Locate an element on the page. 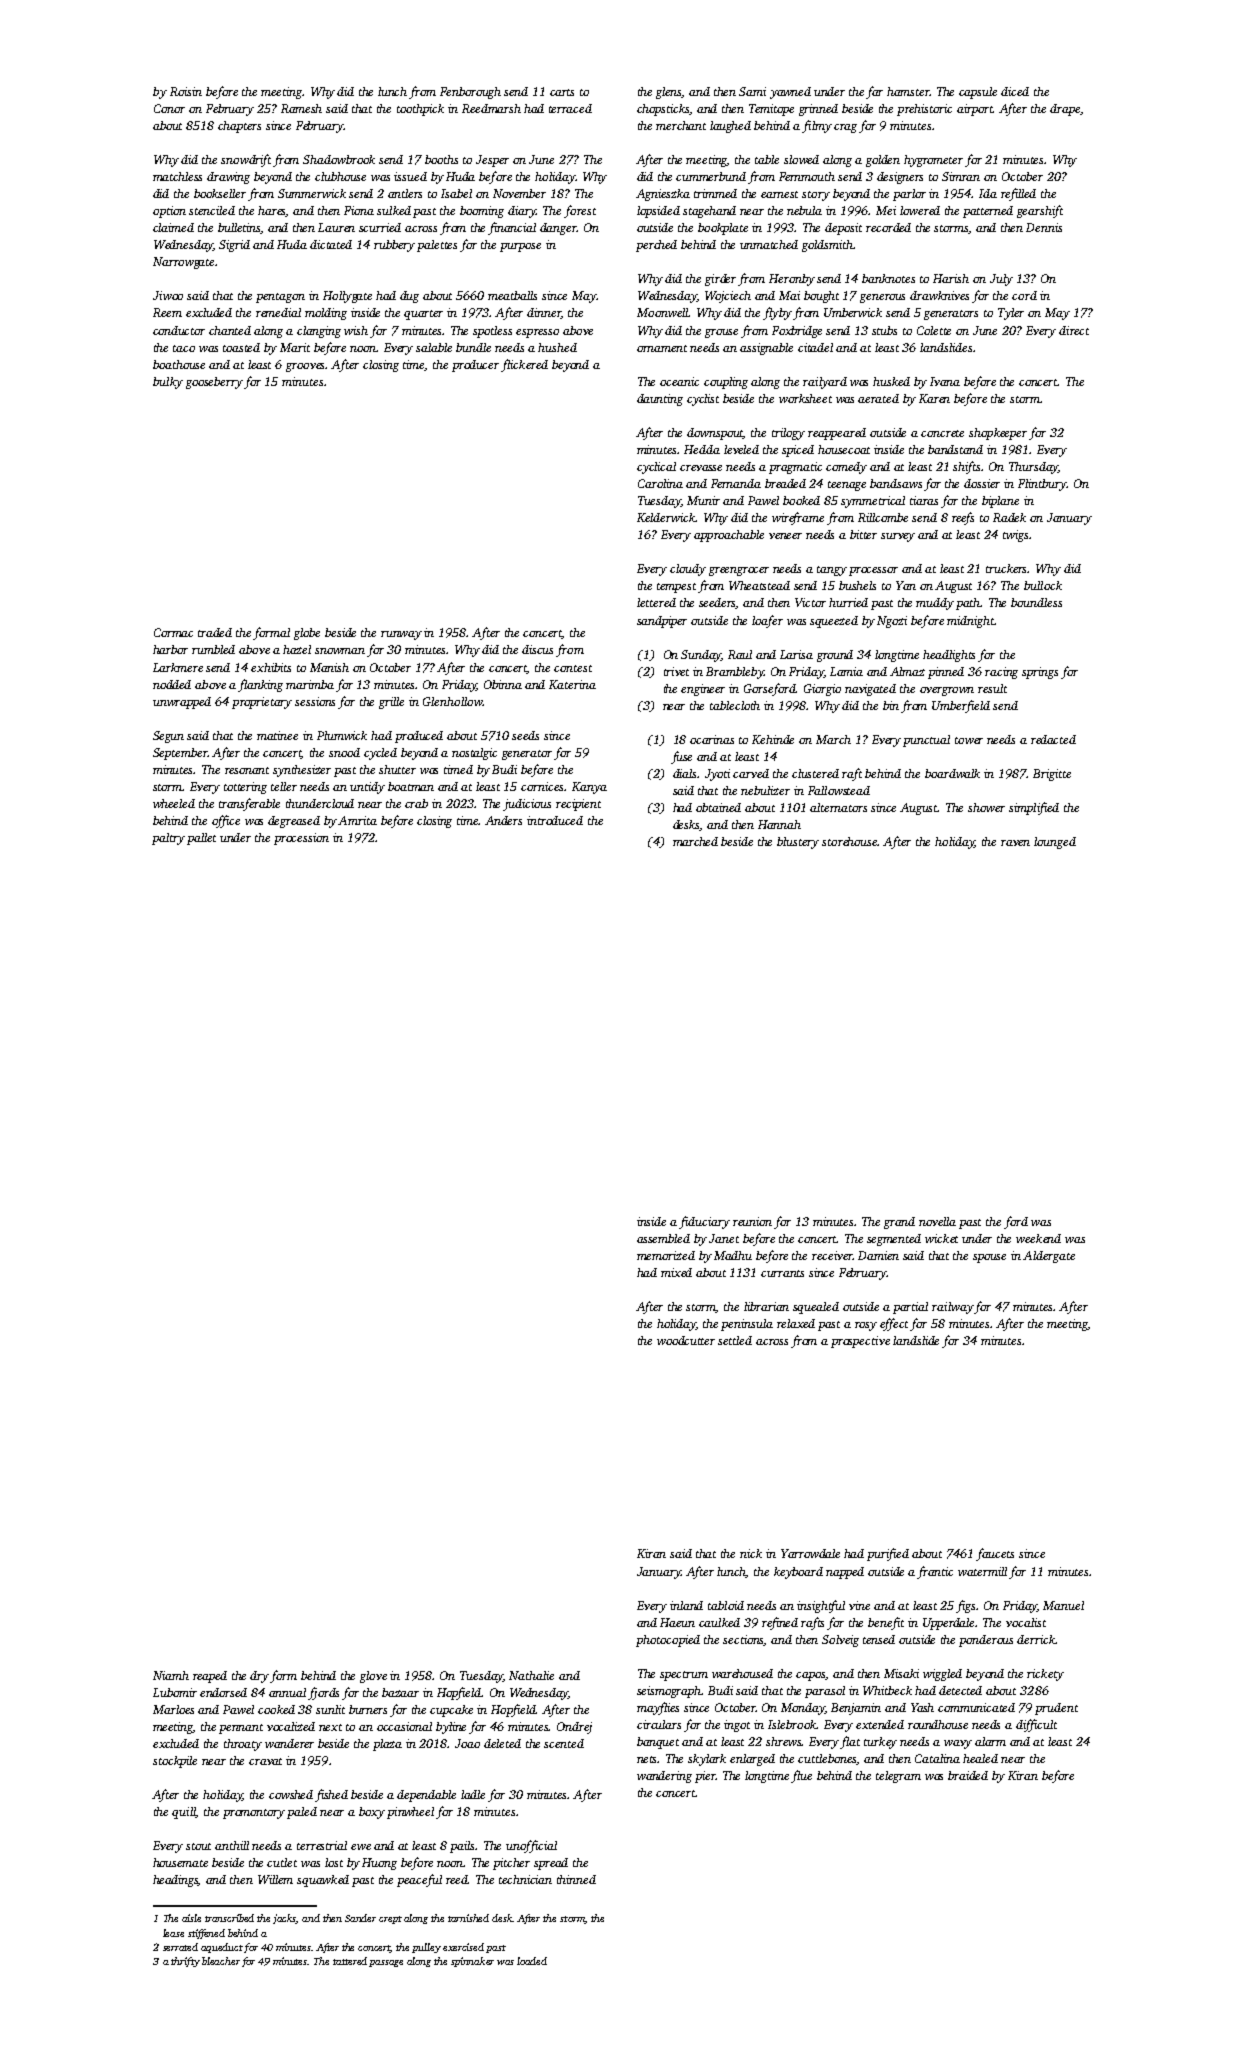 This document has height=2053, width=1247. railway is located at coordinates (953, 1308).
